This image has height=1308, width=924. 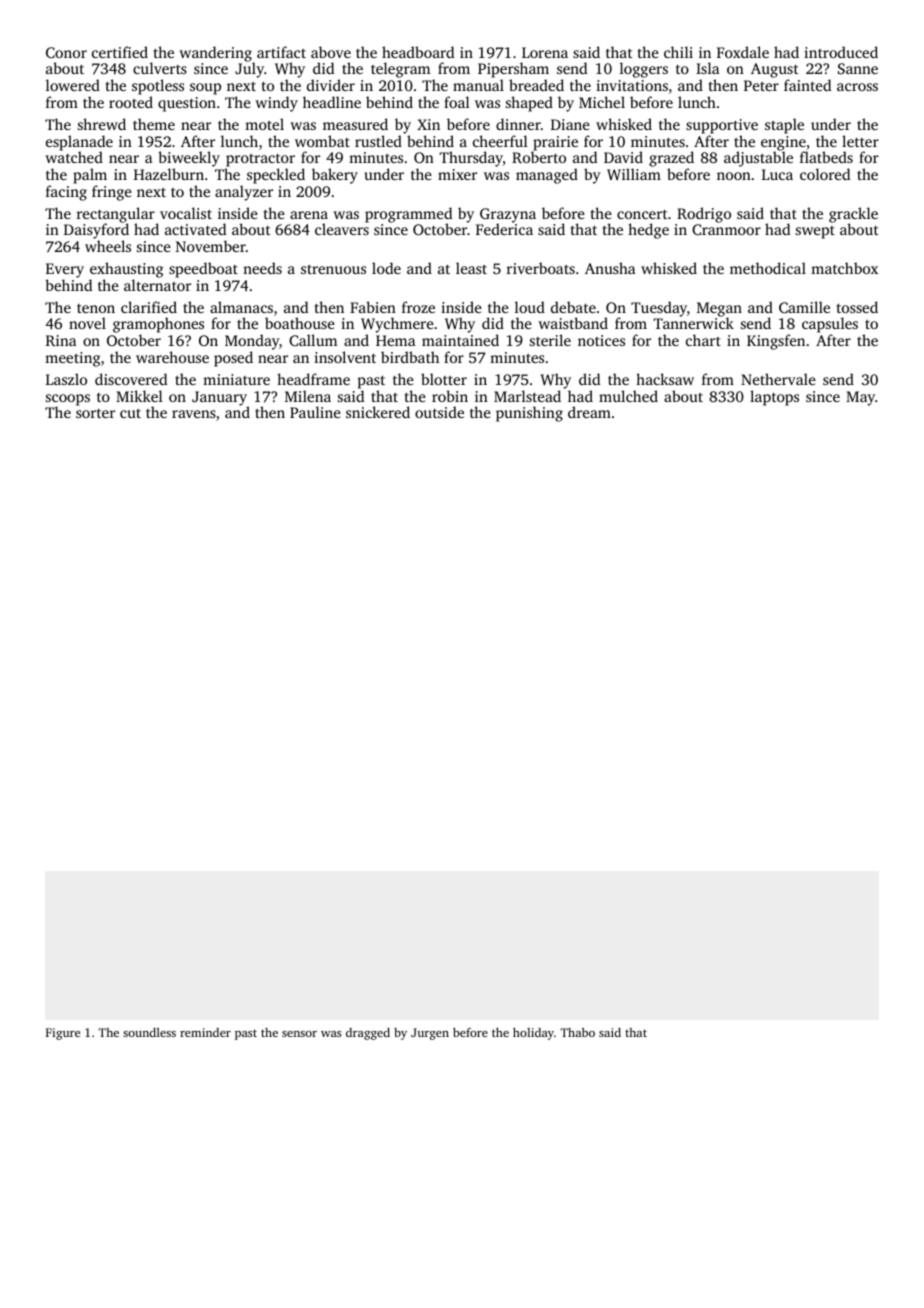 What do you see at coordinates (589, 412) in the image?
I see `dream` at bounding box center [589, 412].
